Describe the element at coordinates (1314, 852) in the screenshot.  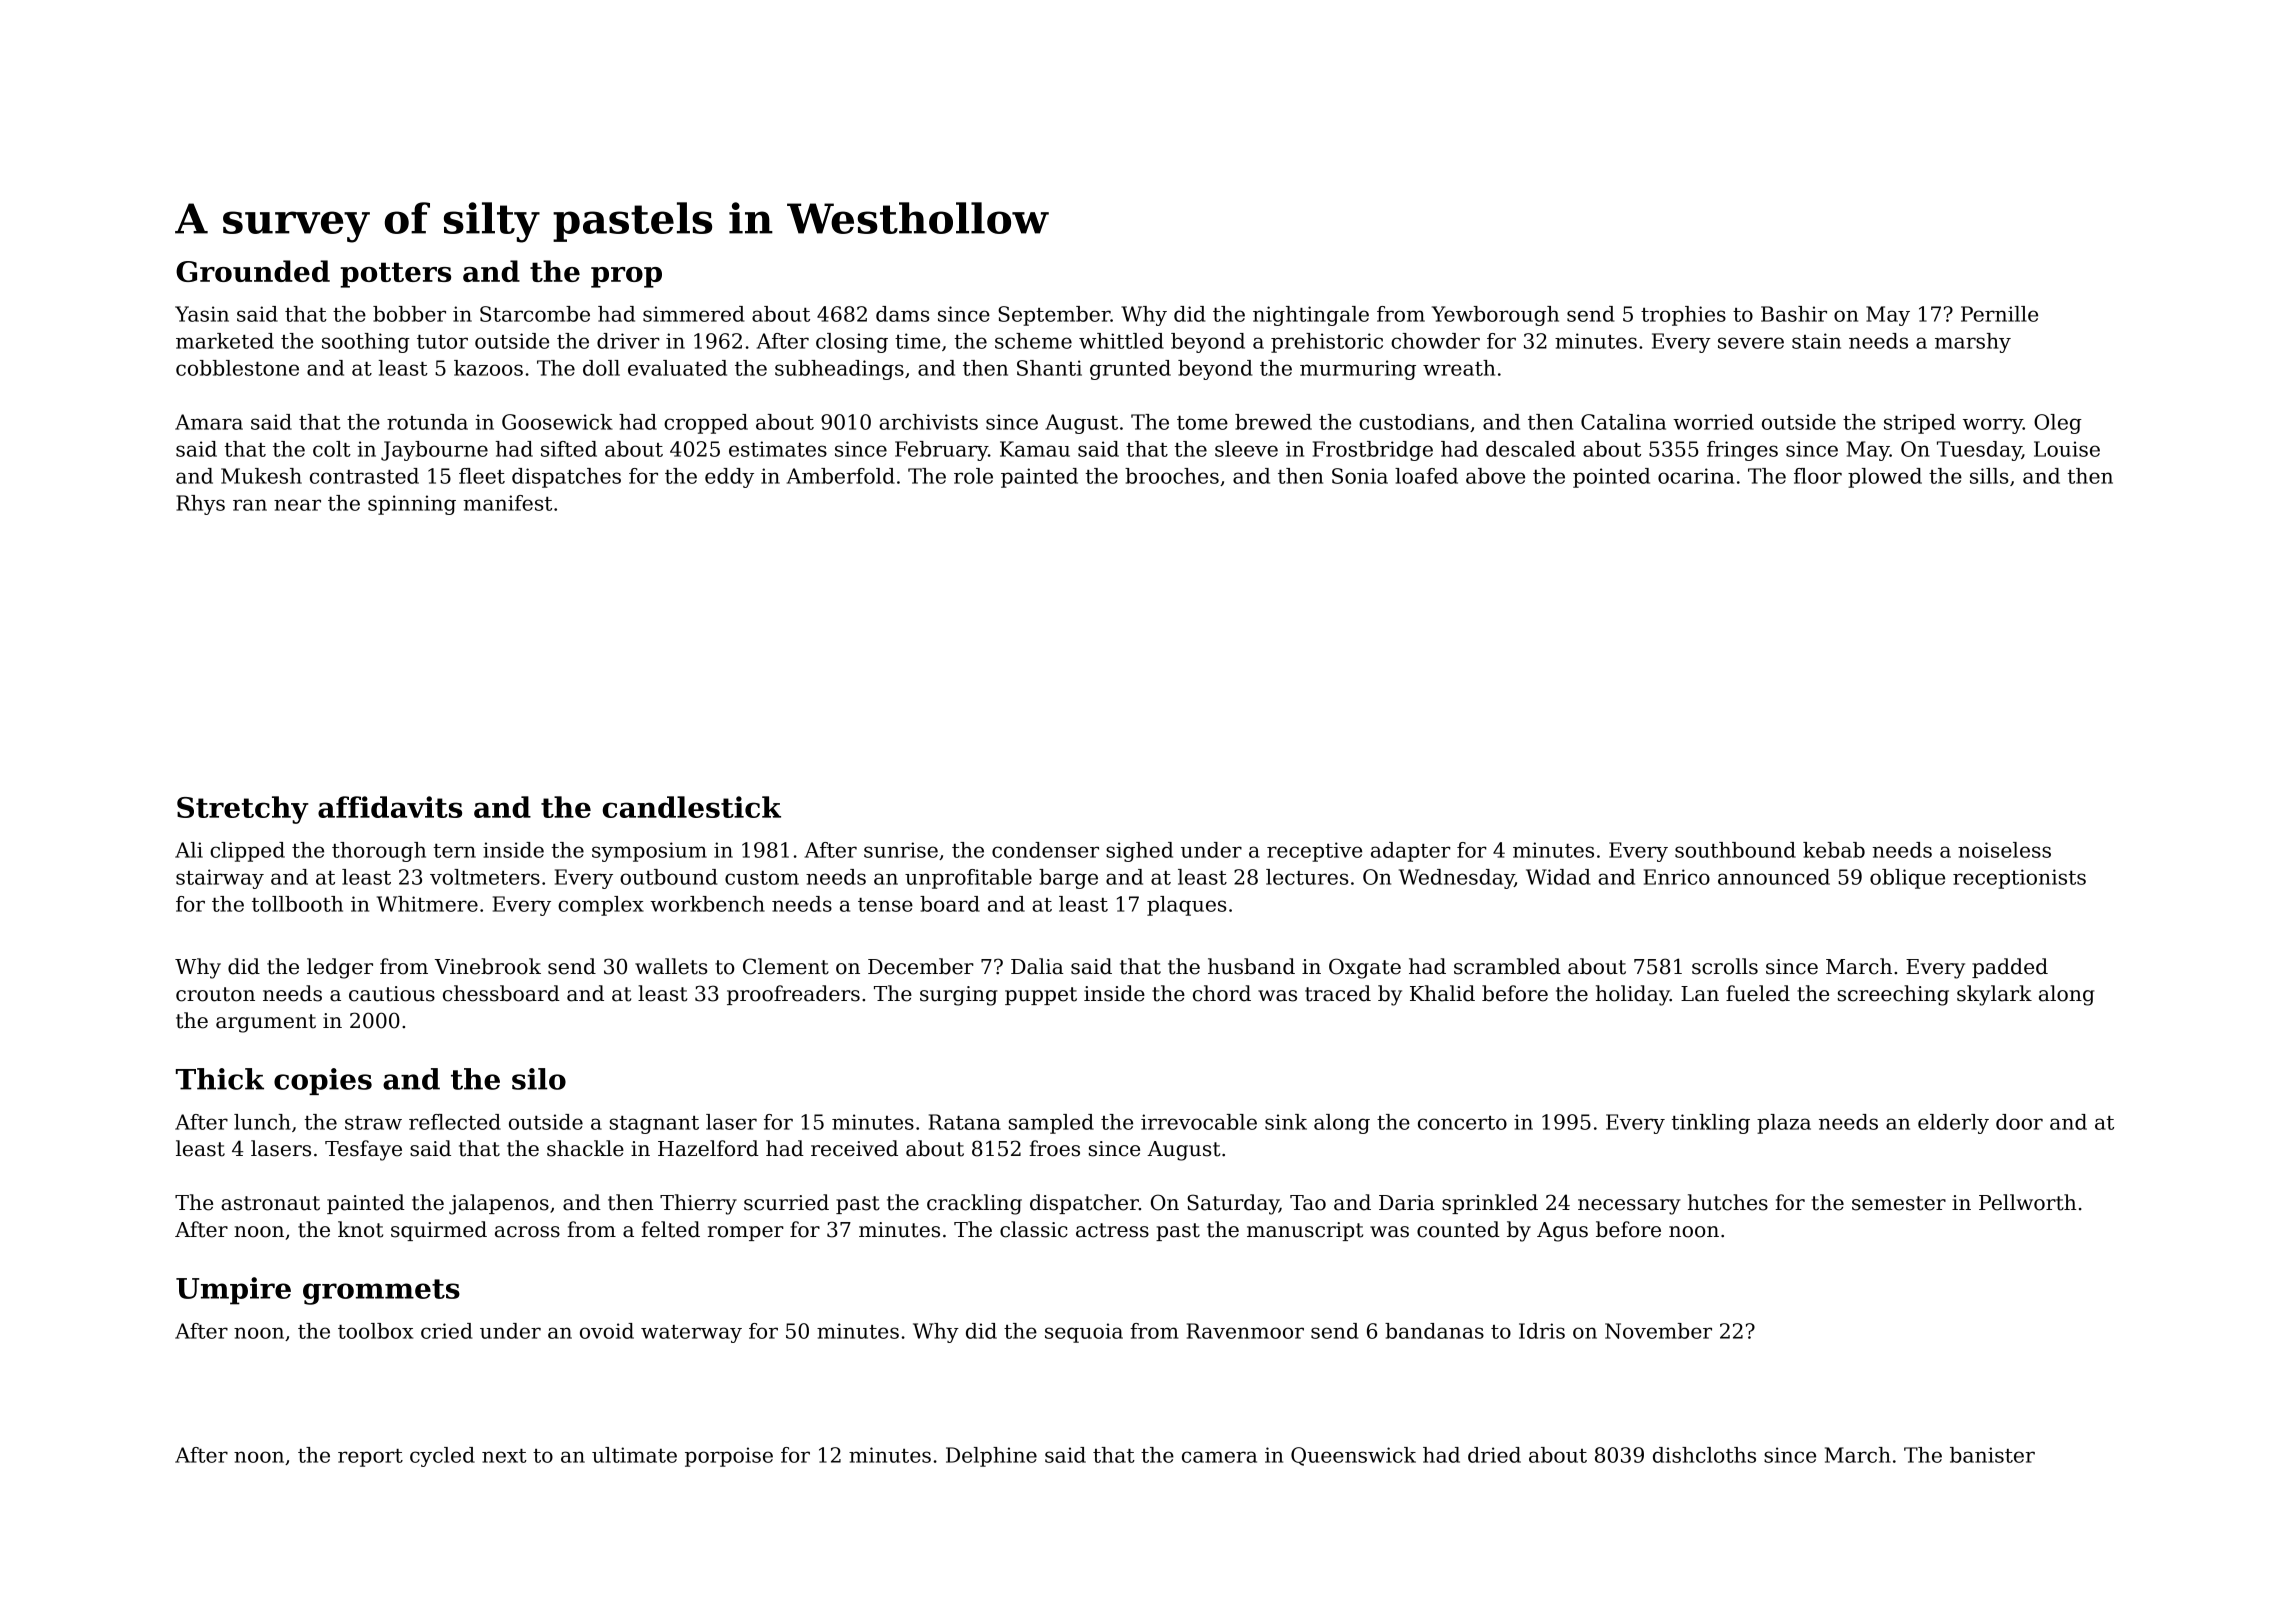
I see `receptive` at that location.
